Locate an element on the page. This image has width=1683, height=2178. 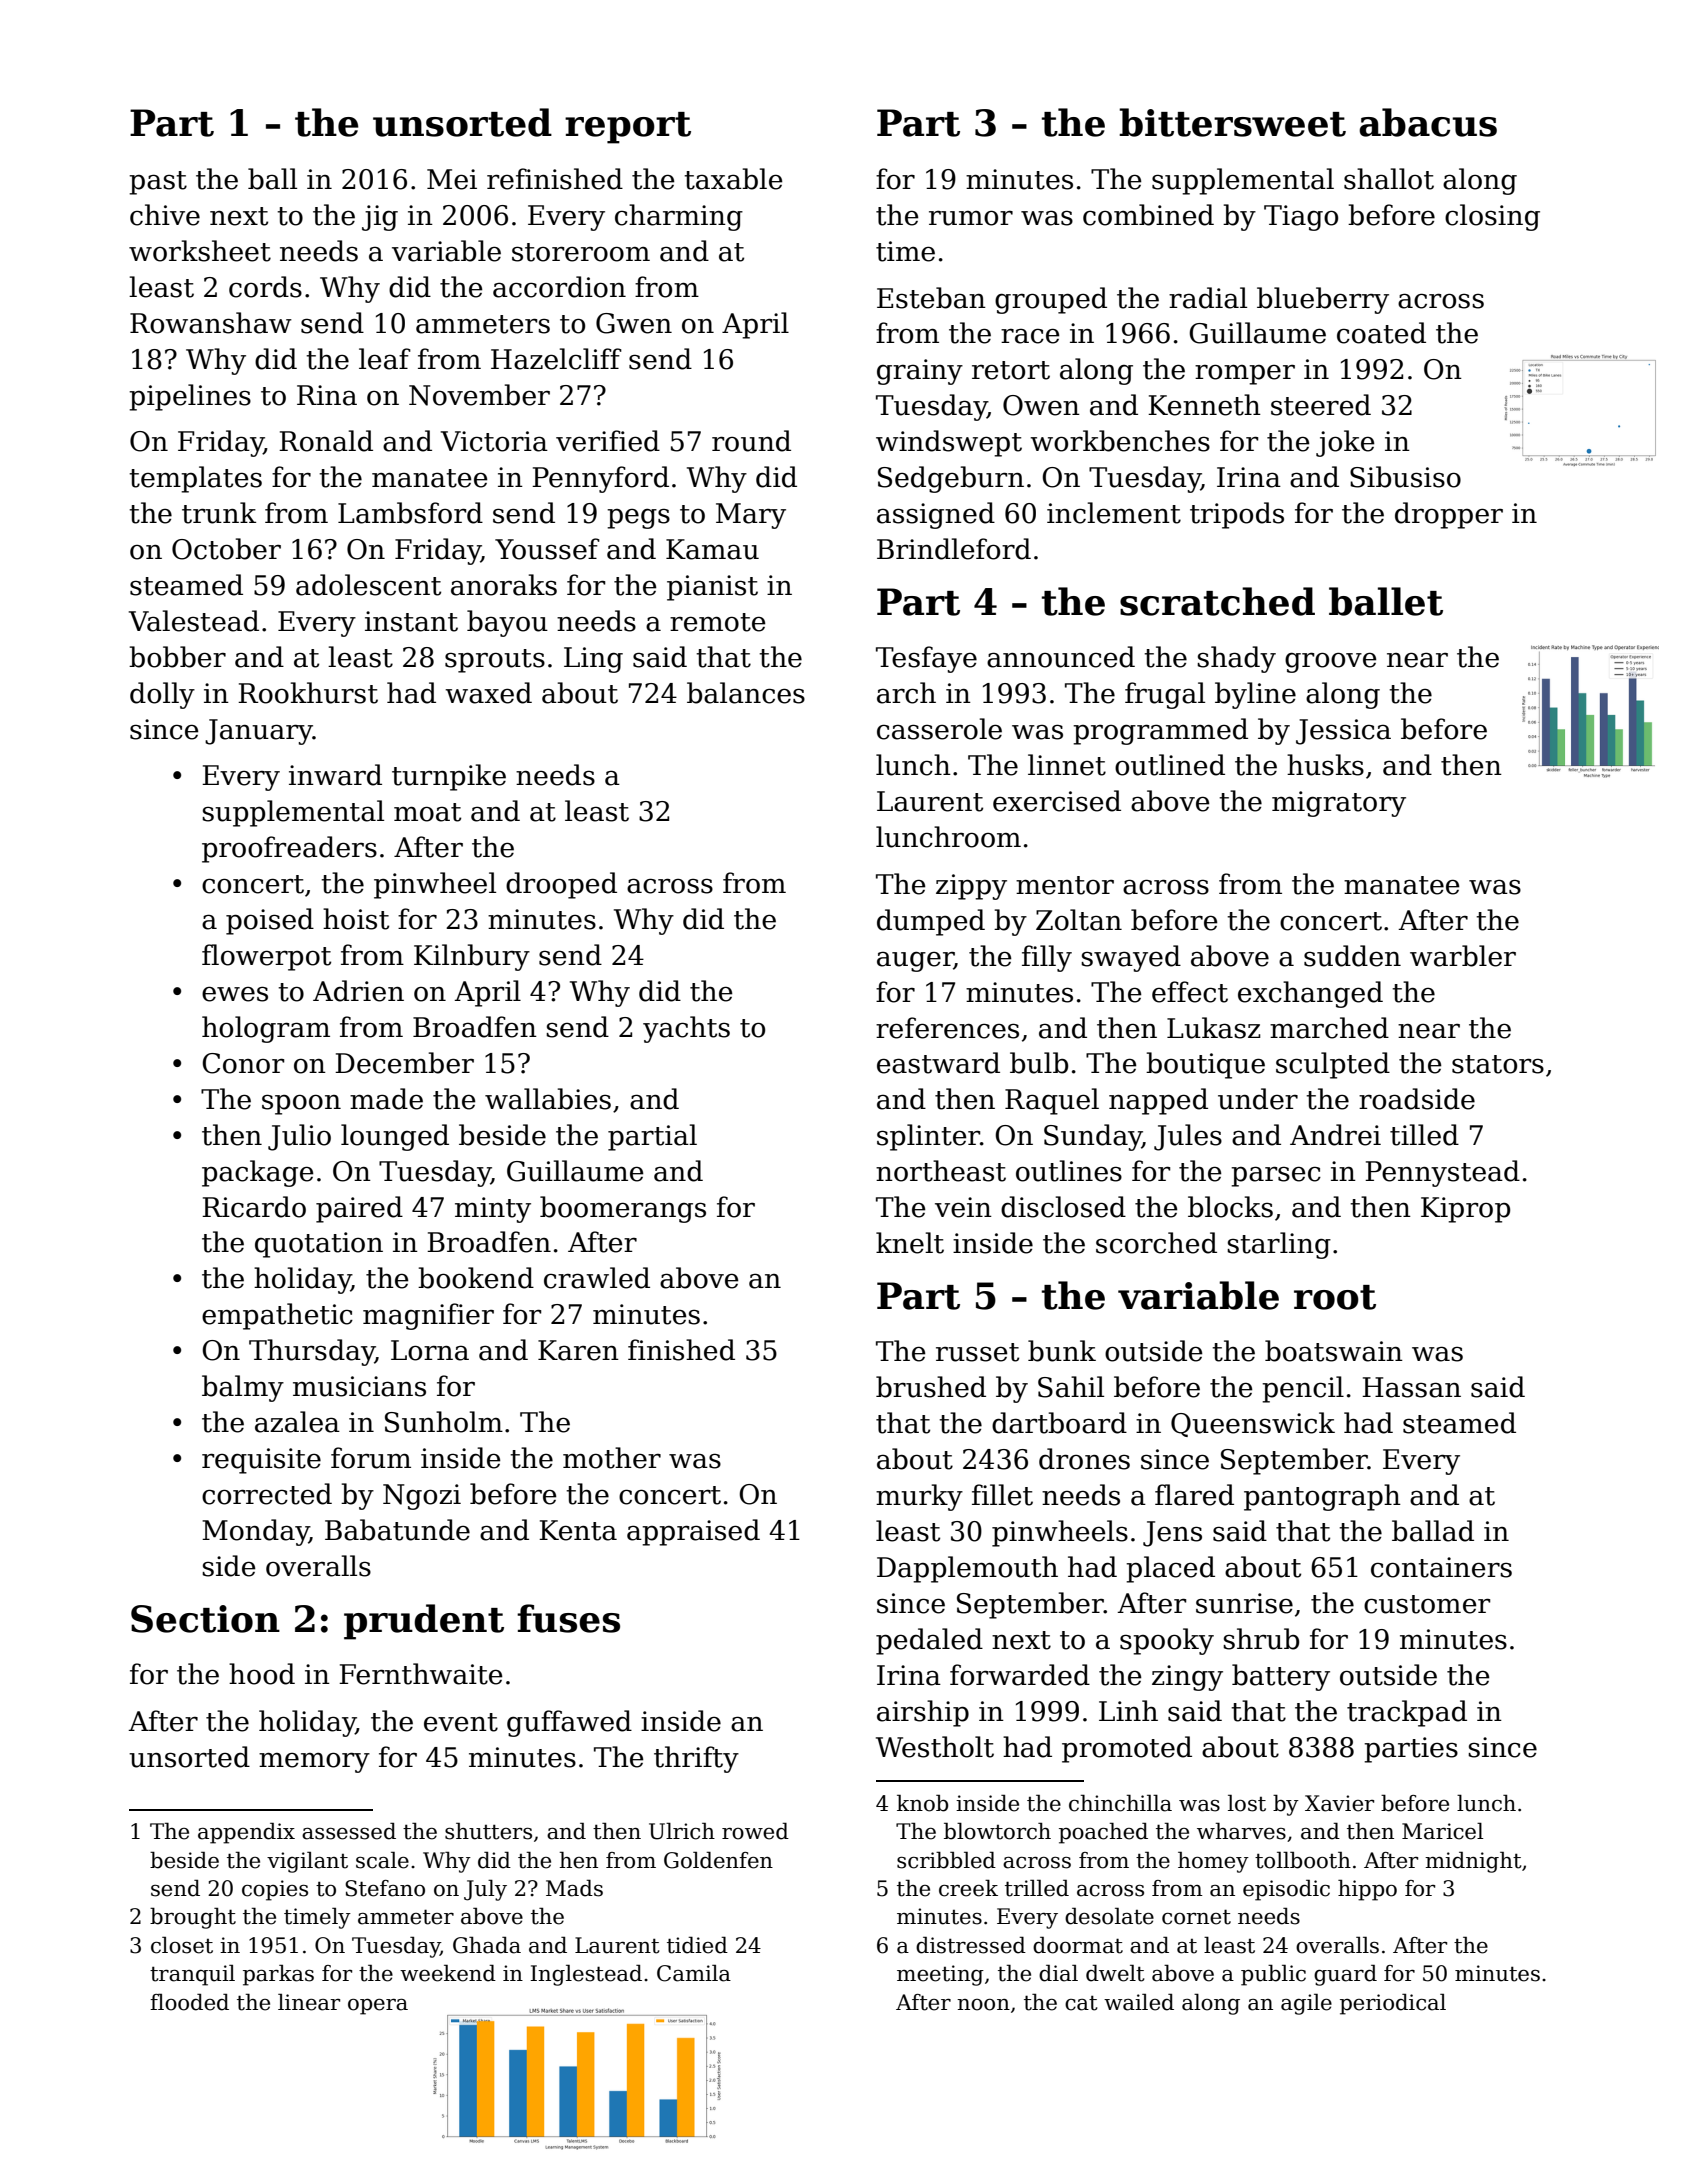
Brindleford is located at coordinates (954, 549).
